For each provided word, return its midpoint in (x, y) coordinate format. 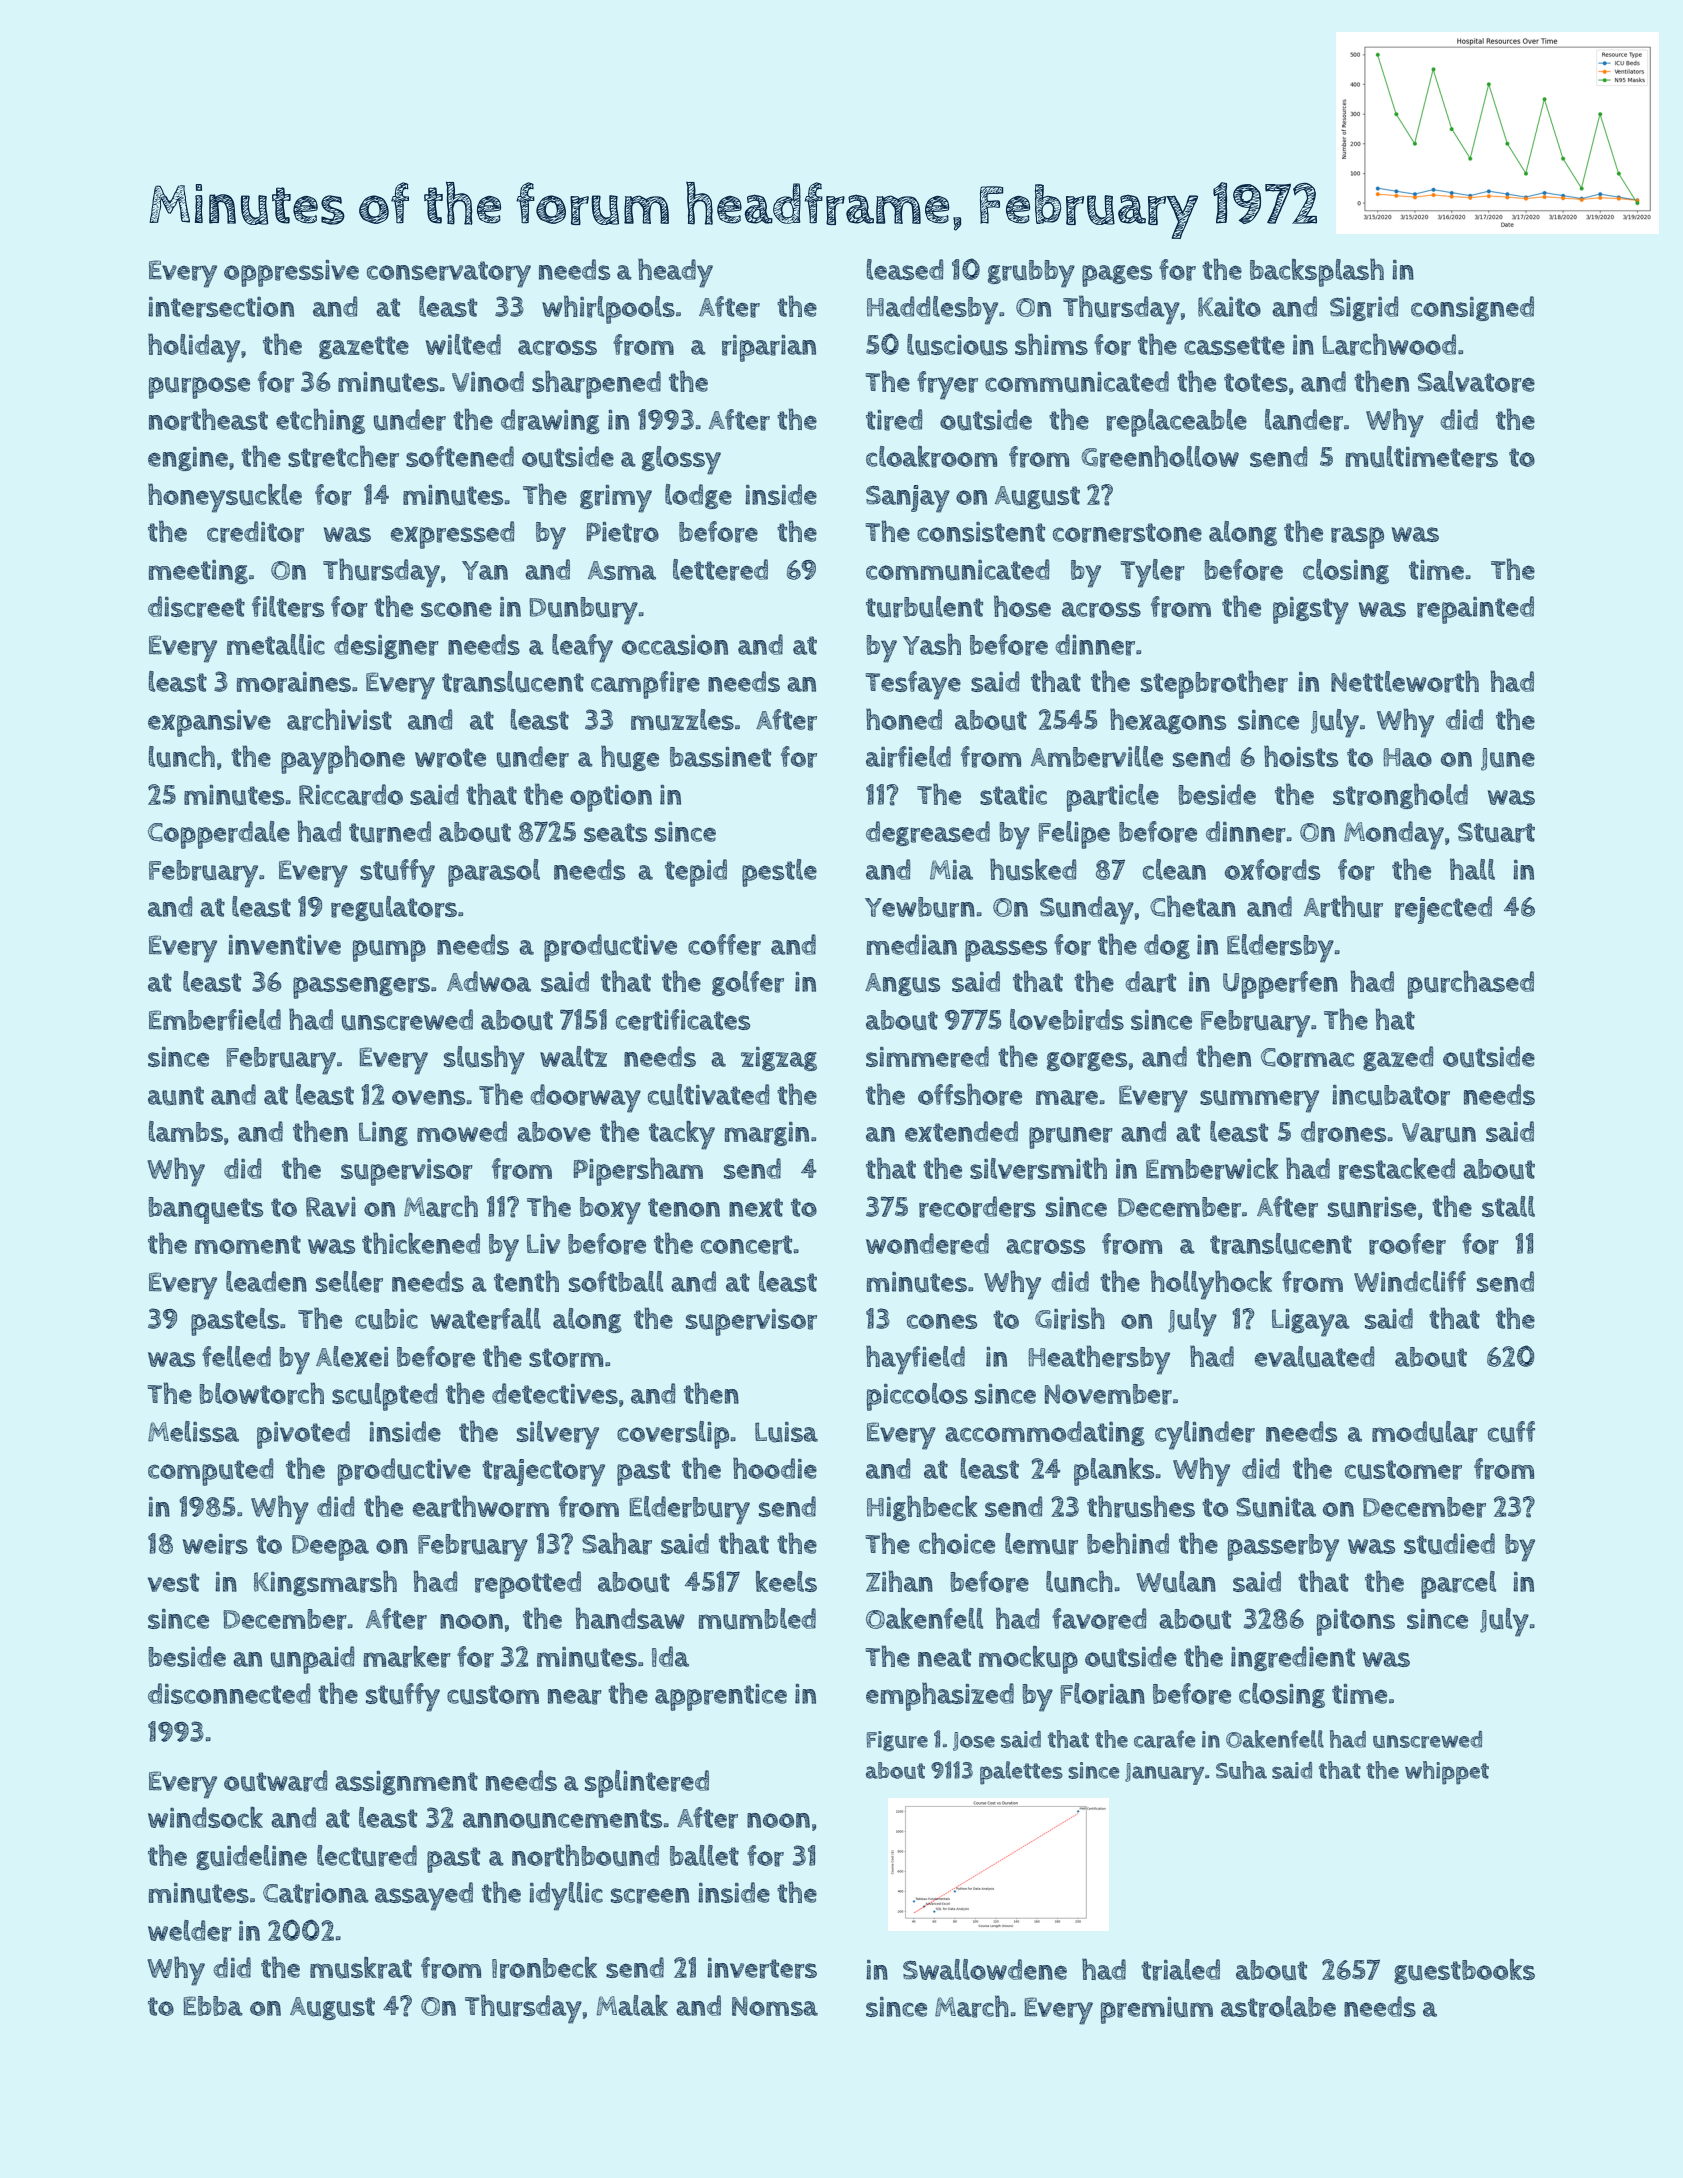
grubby (1031, 274)
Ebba (213, 2006)
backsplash (1317, 272)
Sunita (1276, 1507)
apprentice (721, 1697)
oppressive (291, 273)
